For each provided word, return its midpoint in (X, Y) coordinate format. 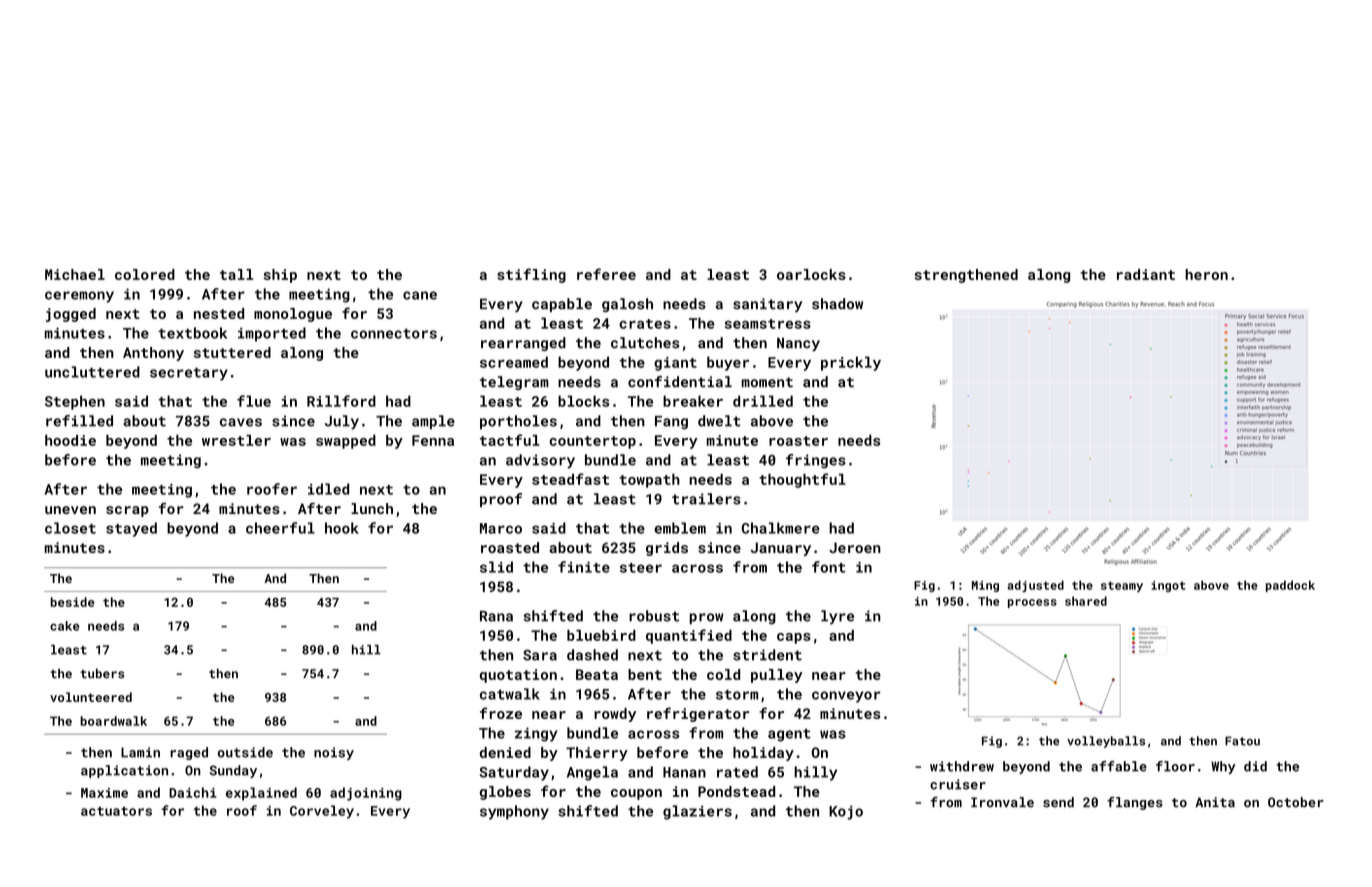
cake (65, 626)
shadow (837, 304)
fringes (816, 461)
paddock (1290, 586)
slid (496, 567)
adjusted (1035, 586)
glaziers (697, 812)
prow (706, 619)
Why (1223, 767)
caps (794, 638)
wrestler (236, 440)
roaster (798, 441)
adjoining (366, 794)
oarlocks (811, 274)
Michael (75, 274)
